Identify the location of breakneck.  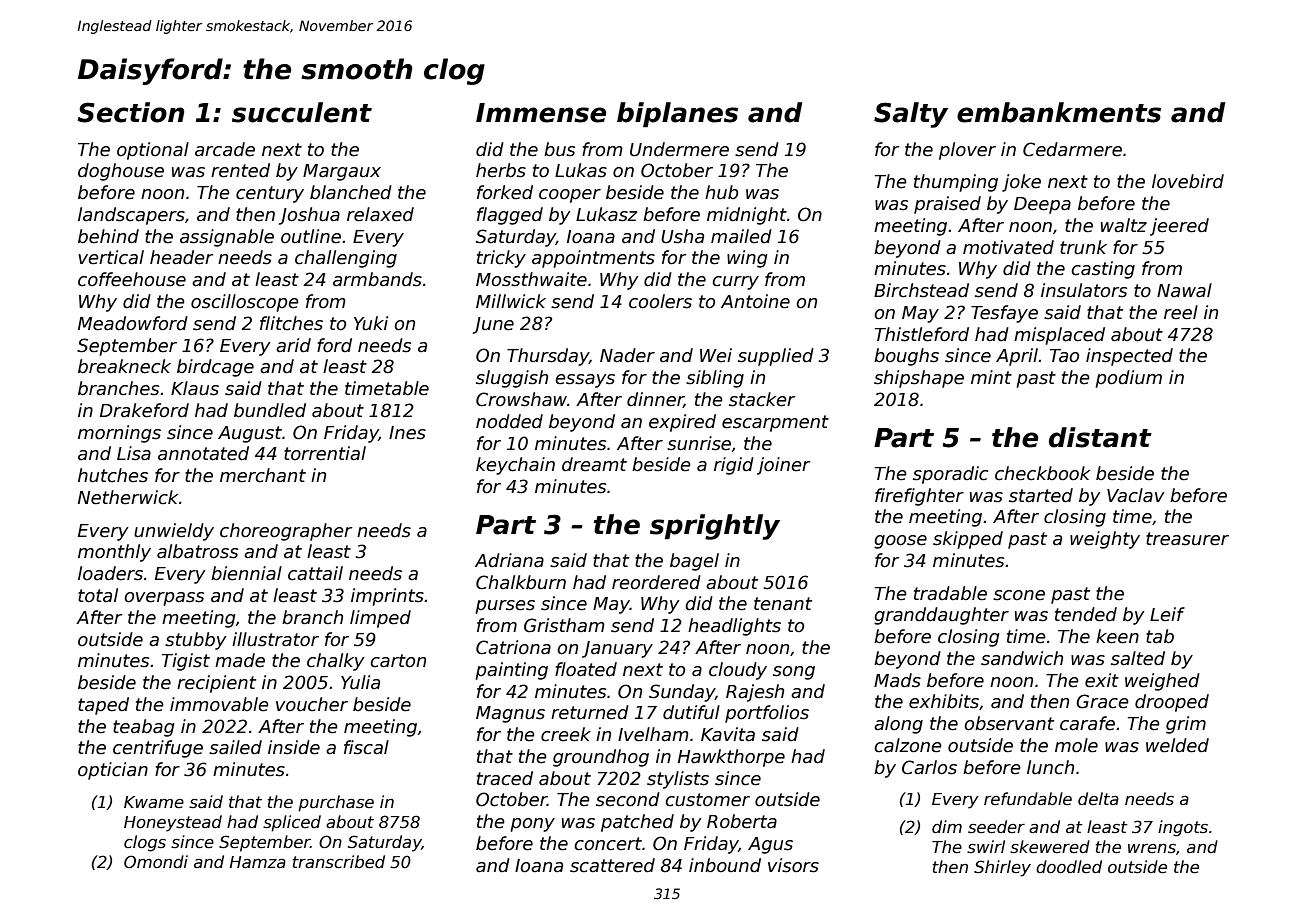
(124, 366).
